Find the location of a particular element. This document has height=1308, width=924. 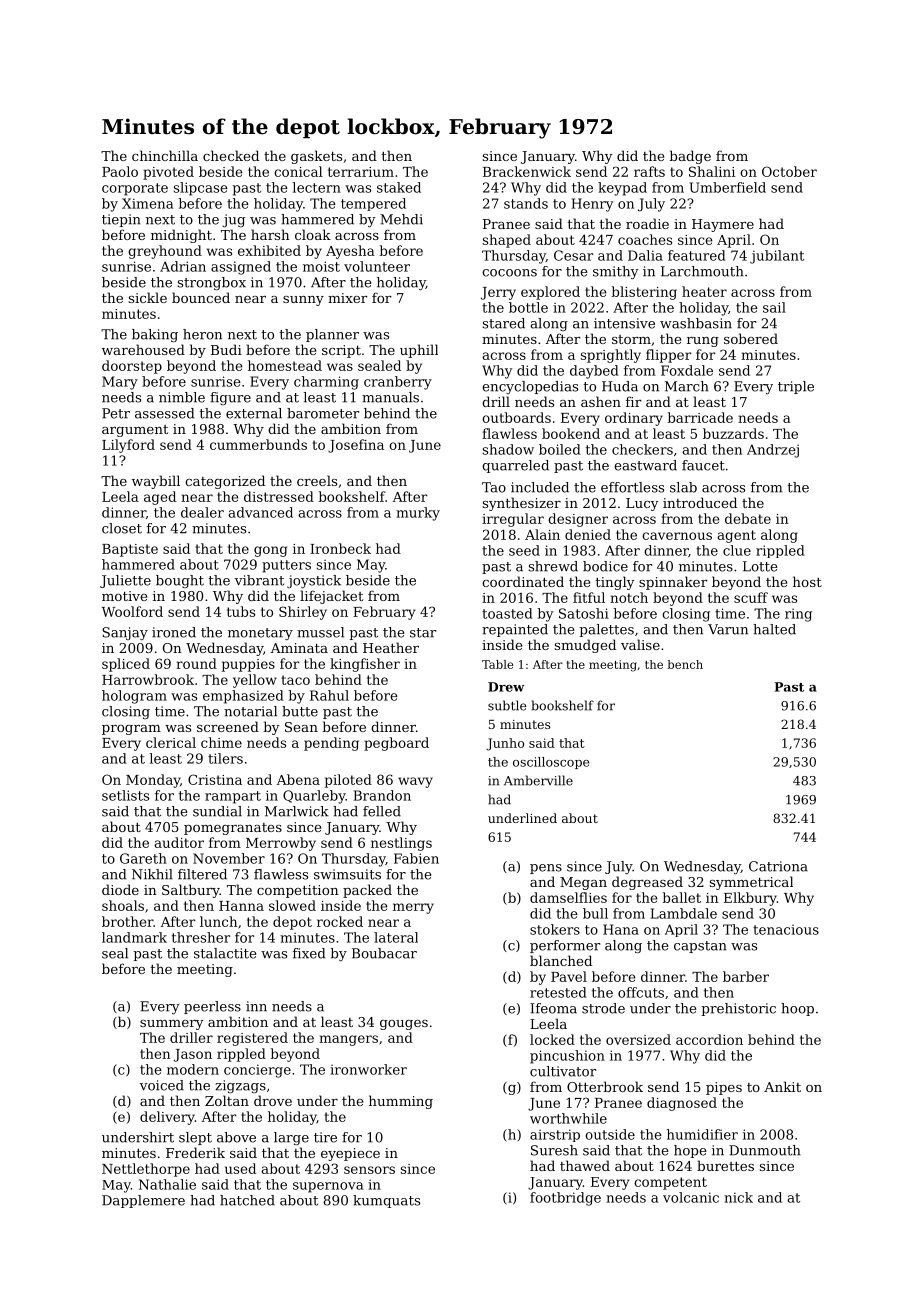

valise is located at coordinates (640, 644).
